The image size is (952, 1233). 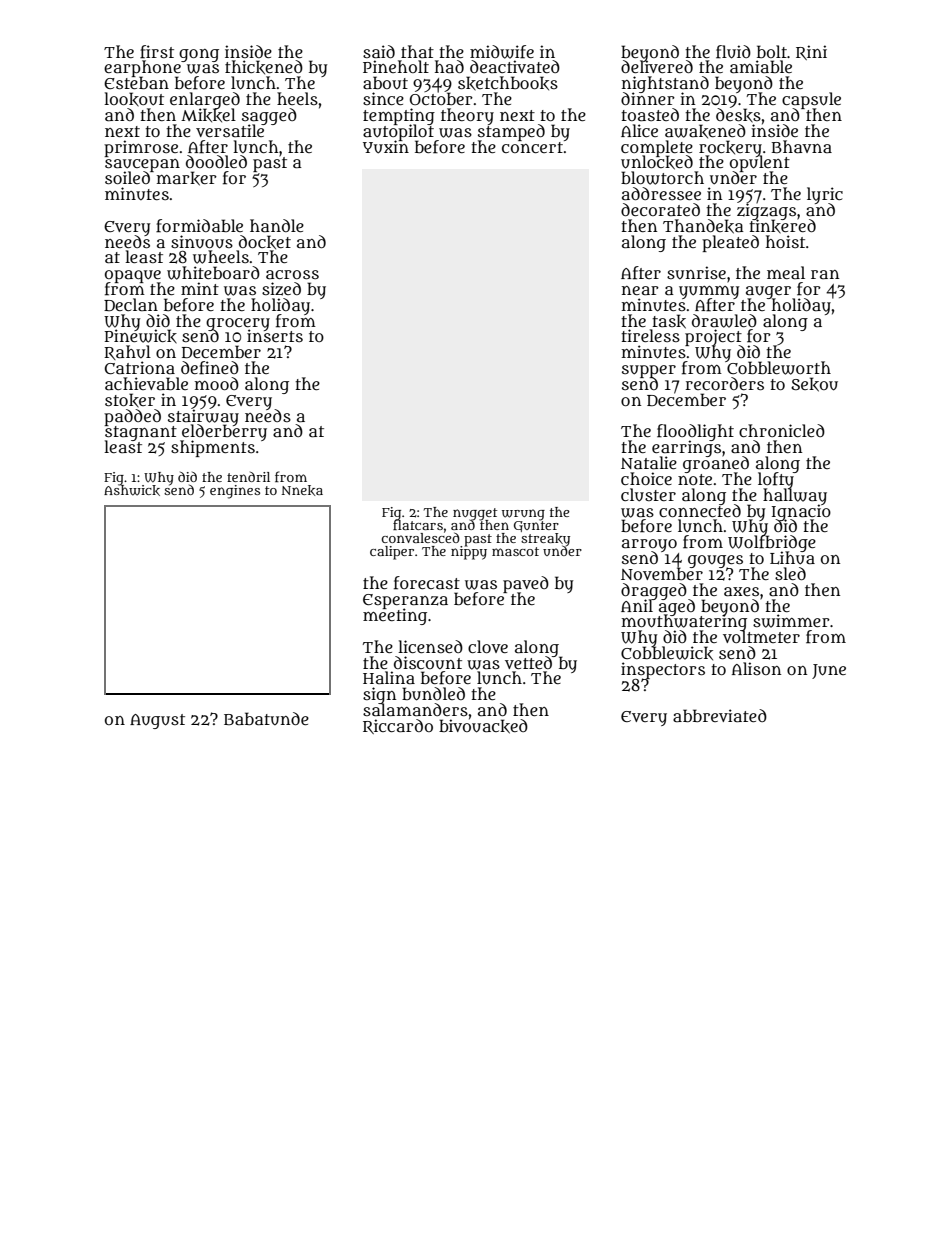 What do you see at coordinates (281, 289) in the screenshot?
I see `sized` at bounding box center [281, 289].
